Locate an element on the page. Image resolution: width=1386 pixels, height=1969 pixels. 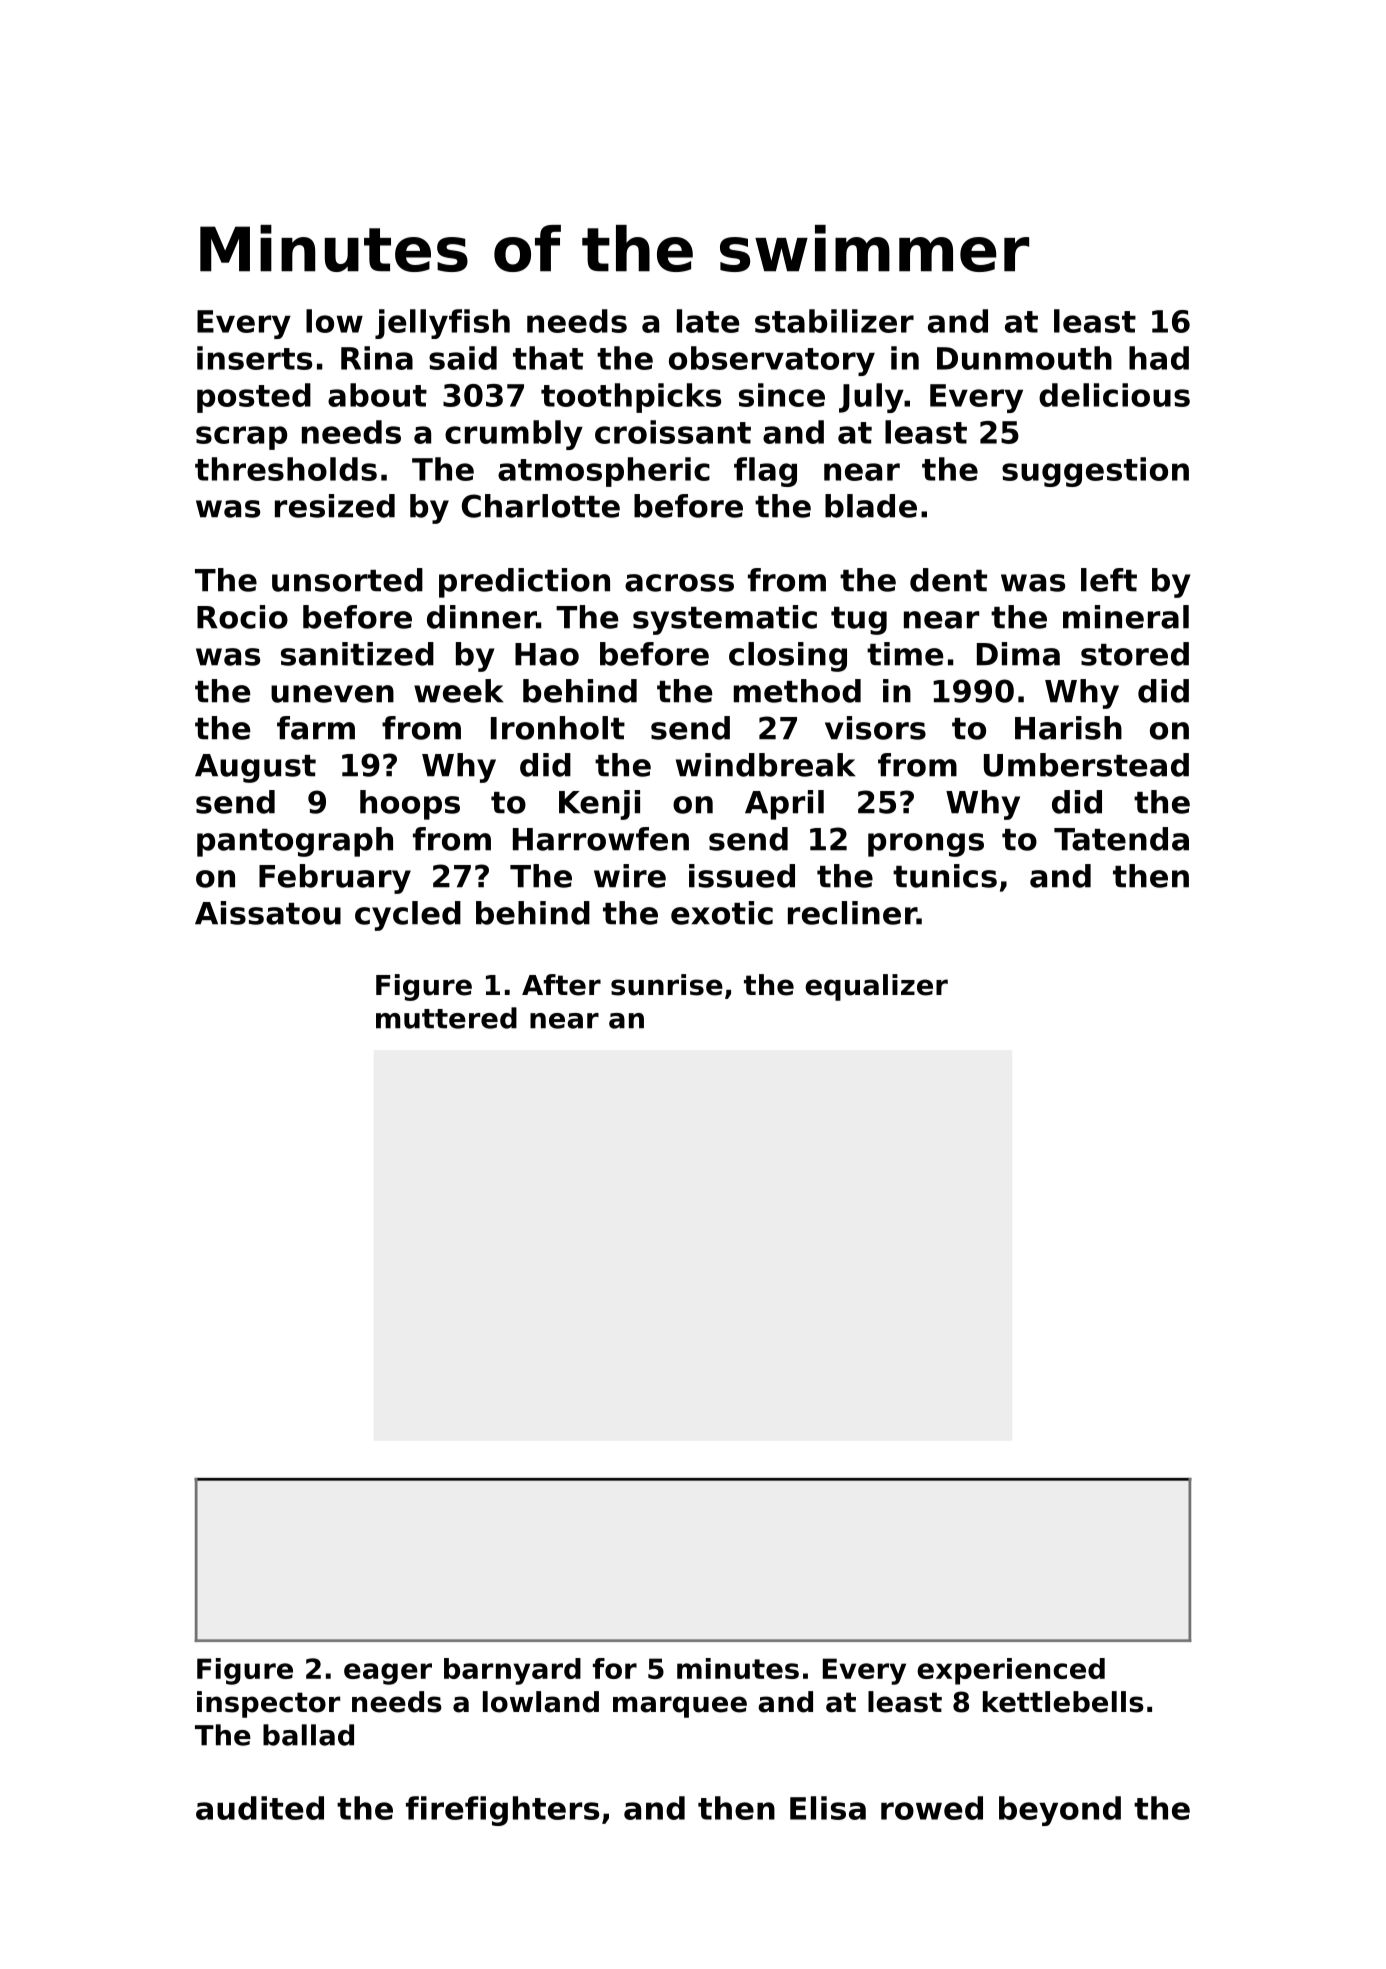
inserts is located at coordinates (254, 358).
